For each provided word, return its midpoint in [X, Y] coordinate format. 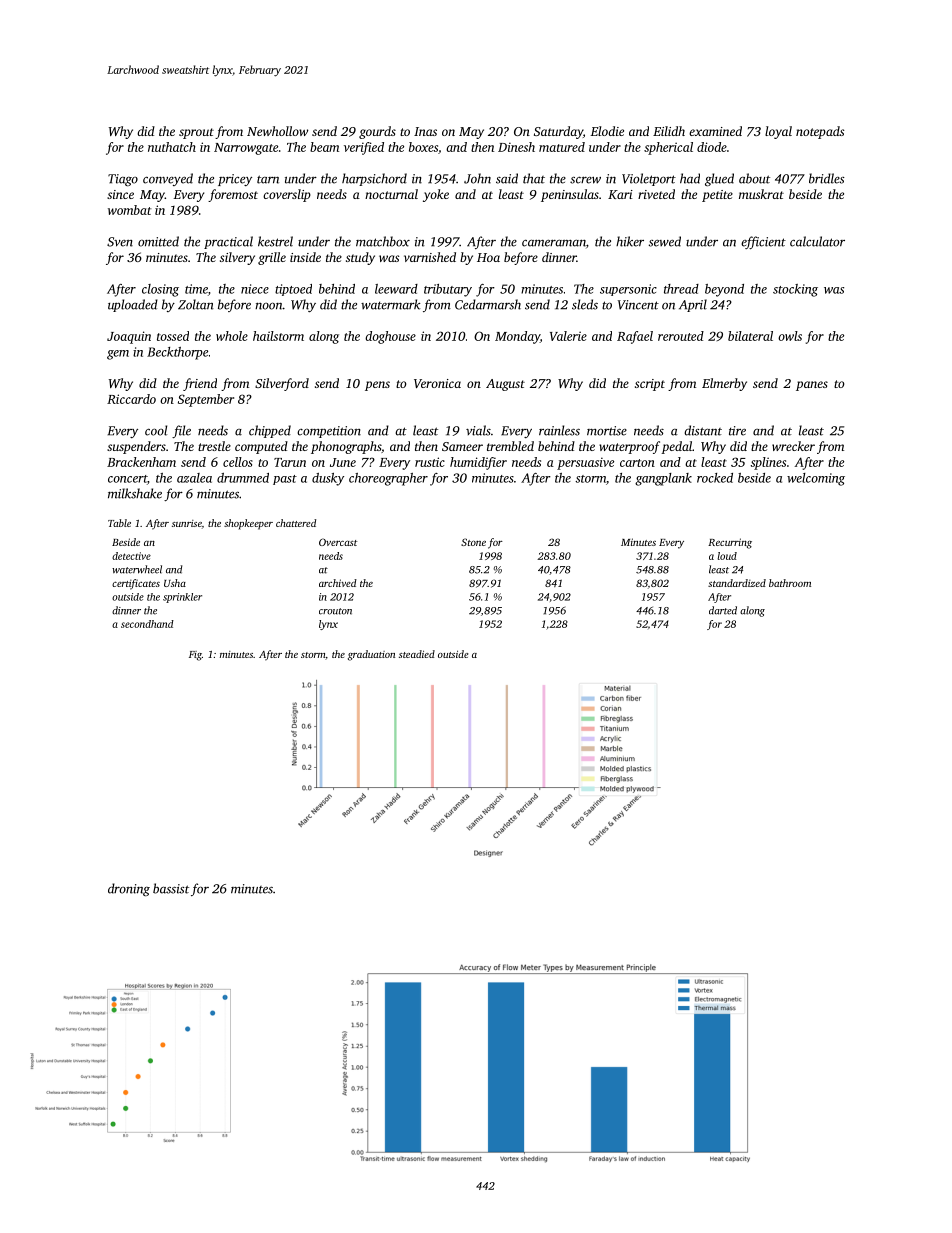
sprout [196, 133]
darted [723, 610]
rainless [559, 430]
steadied [417, 654]
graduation [371, 655]
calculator [817, 241]
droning [129, 890]
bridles [827, 178]
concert [127, 479]
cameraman [554, 243]
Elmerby [724, 384]
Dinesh [516, 147]
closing [160, 290]
